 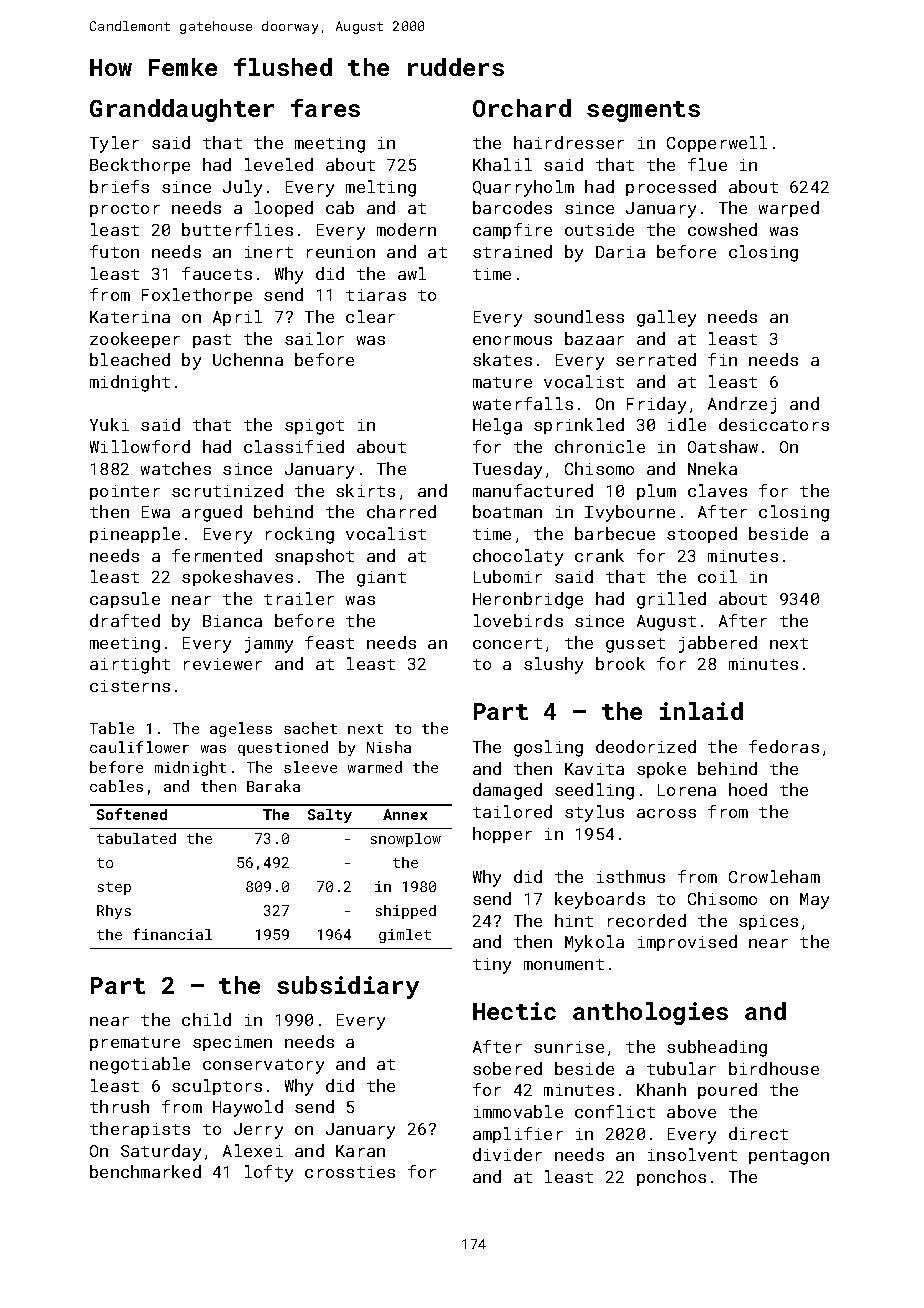 What do you see at coordinates (666, 318) in the document?
I see `galley` at bounding box center [666, 318].
